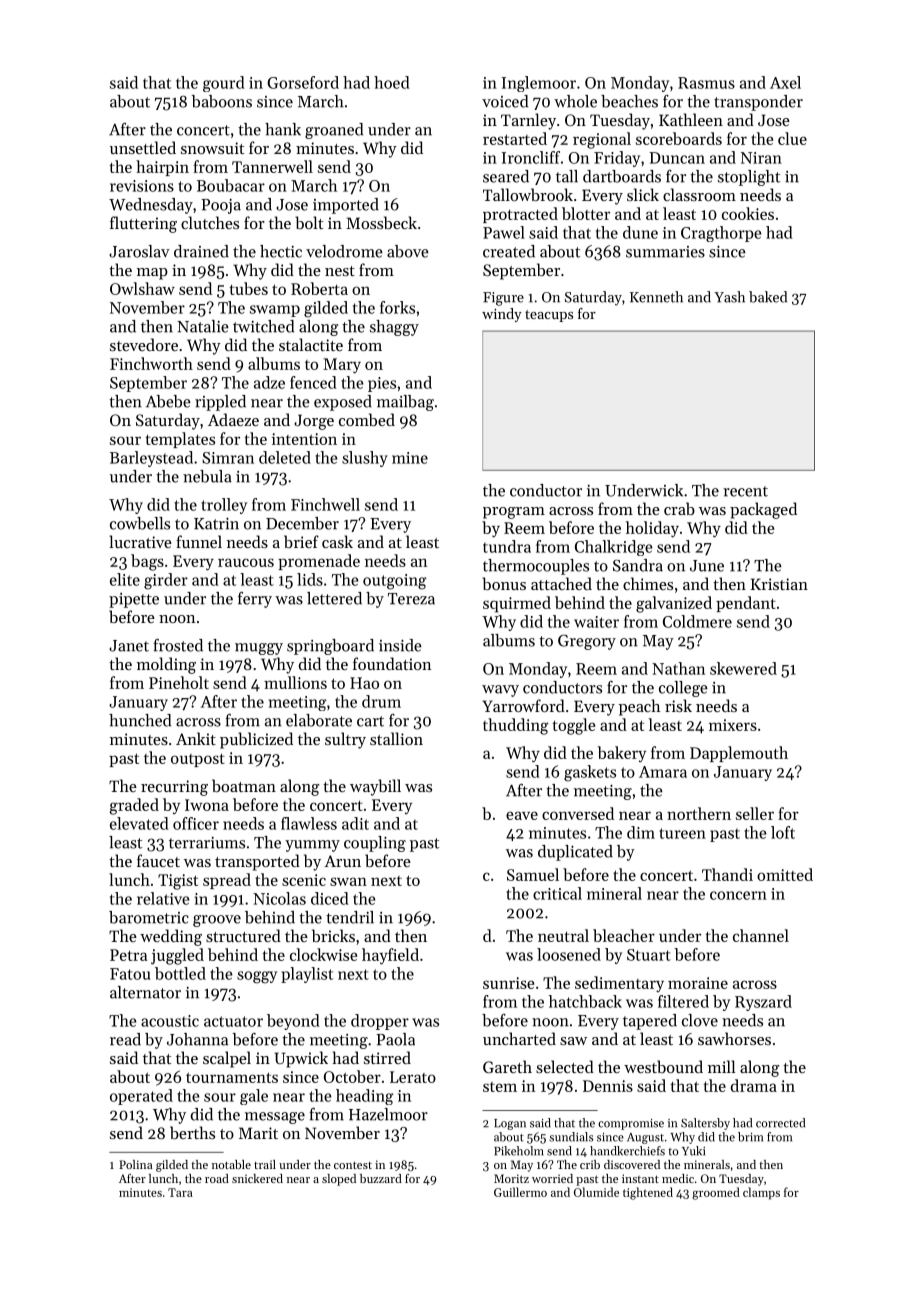  I want to click on Abebe, so click(168, 401).
